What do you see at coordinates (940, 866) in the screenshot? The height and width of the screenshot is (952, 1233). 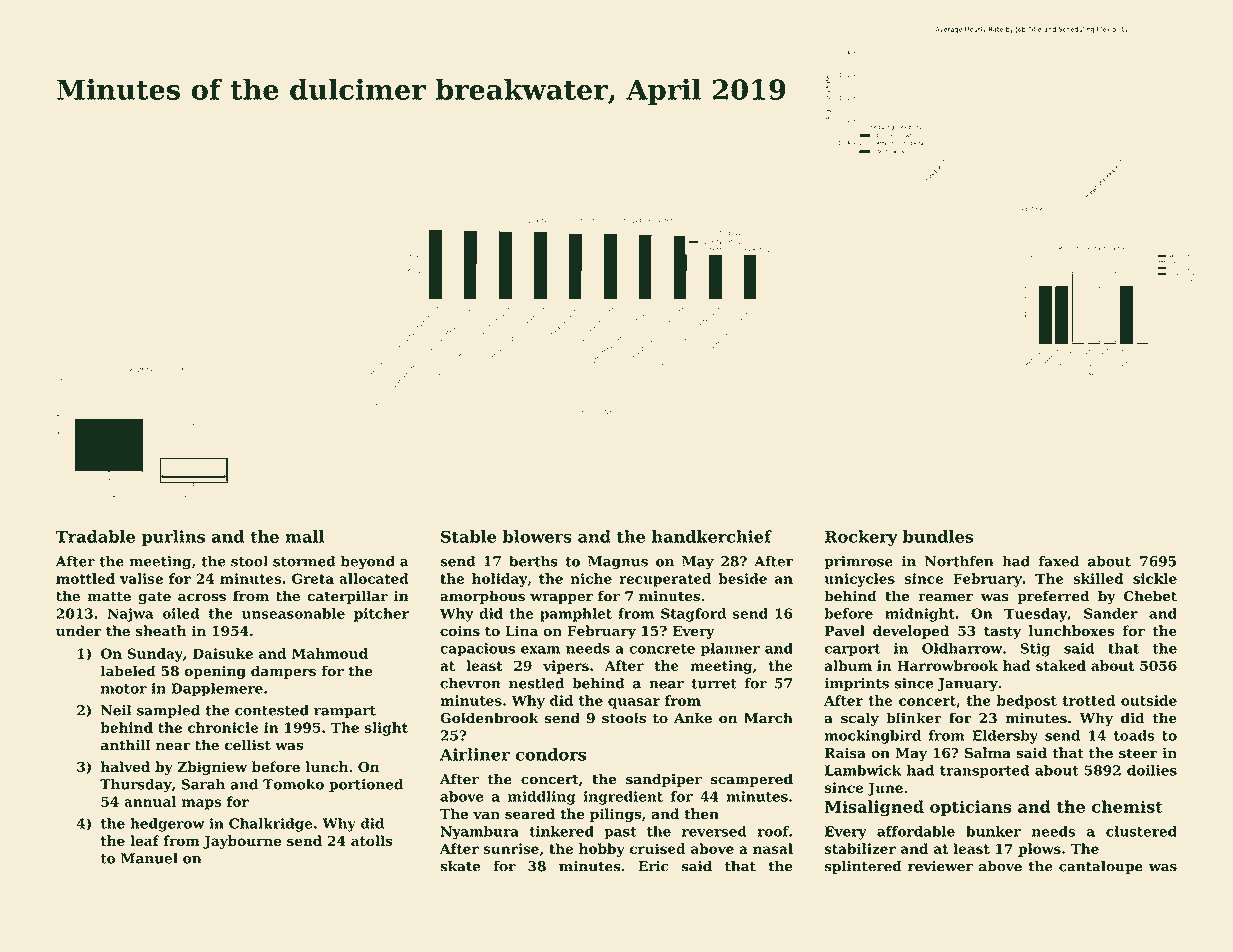 I see `reviewer` at bounding box center [940, 866].
